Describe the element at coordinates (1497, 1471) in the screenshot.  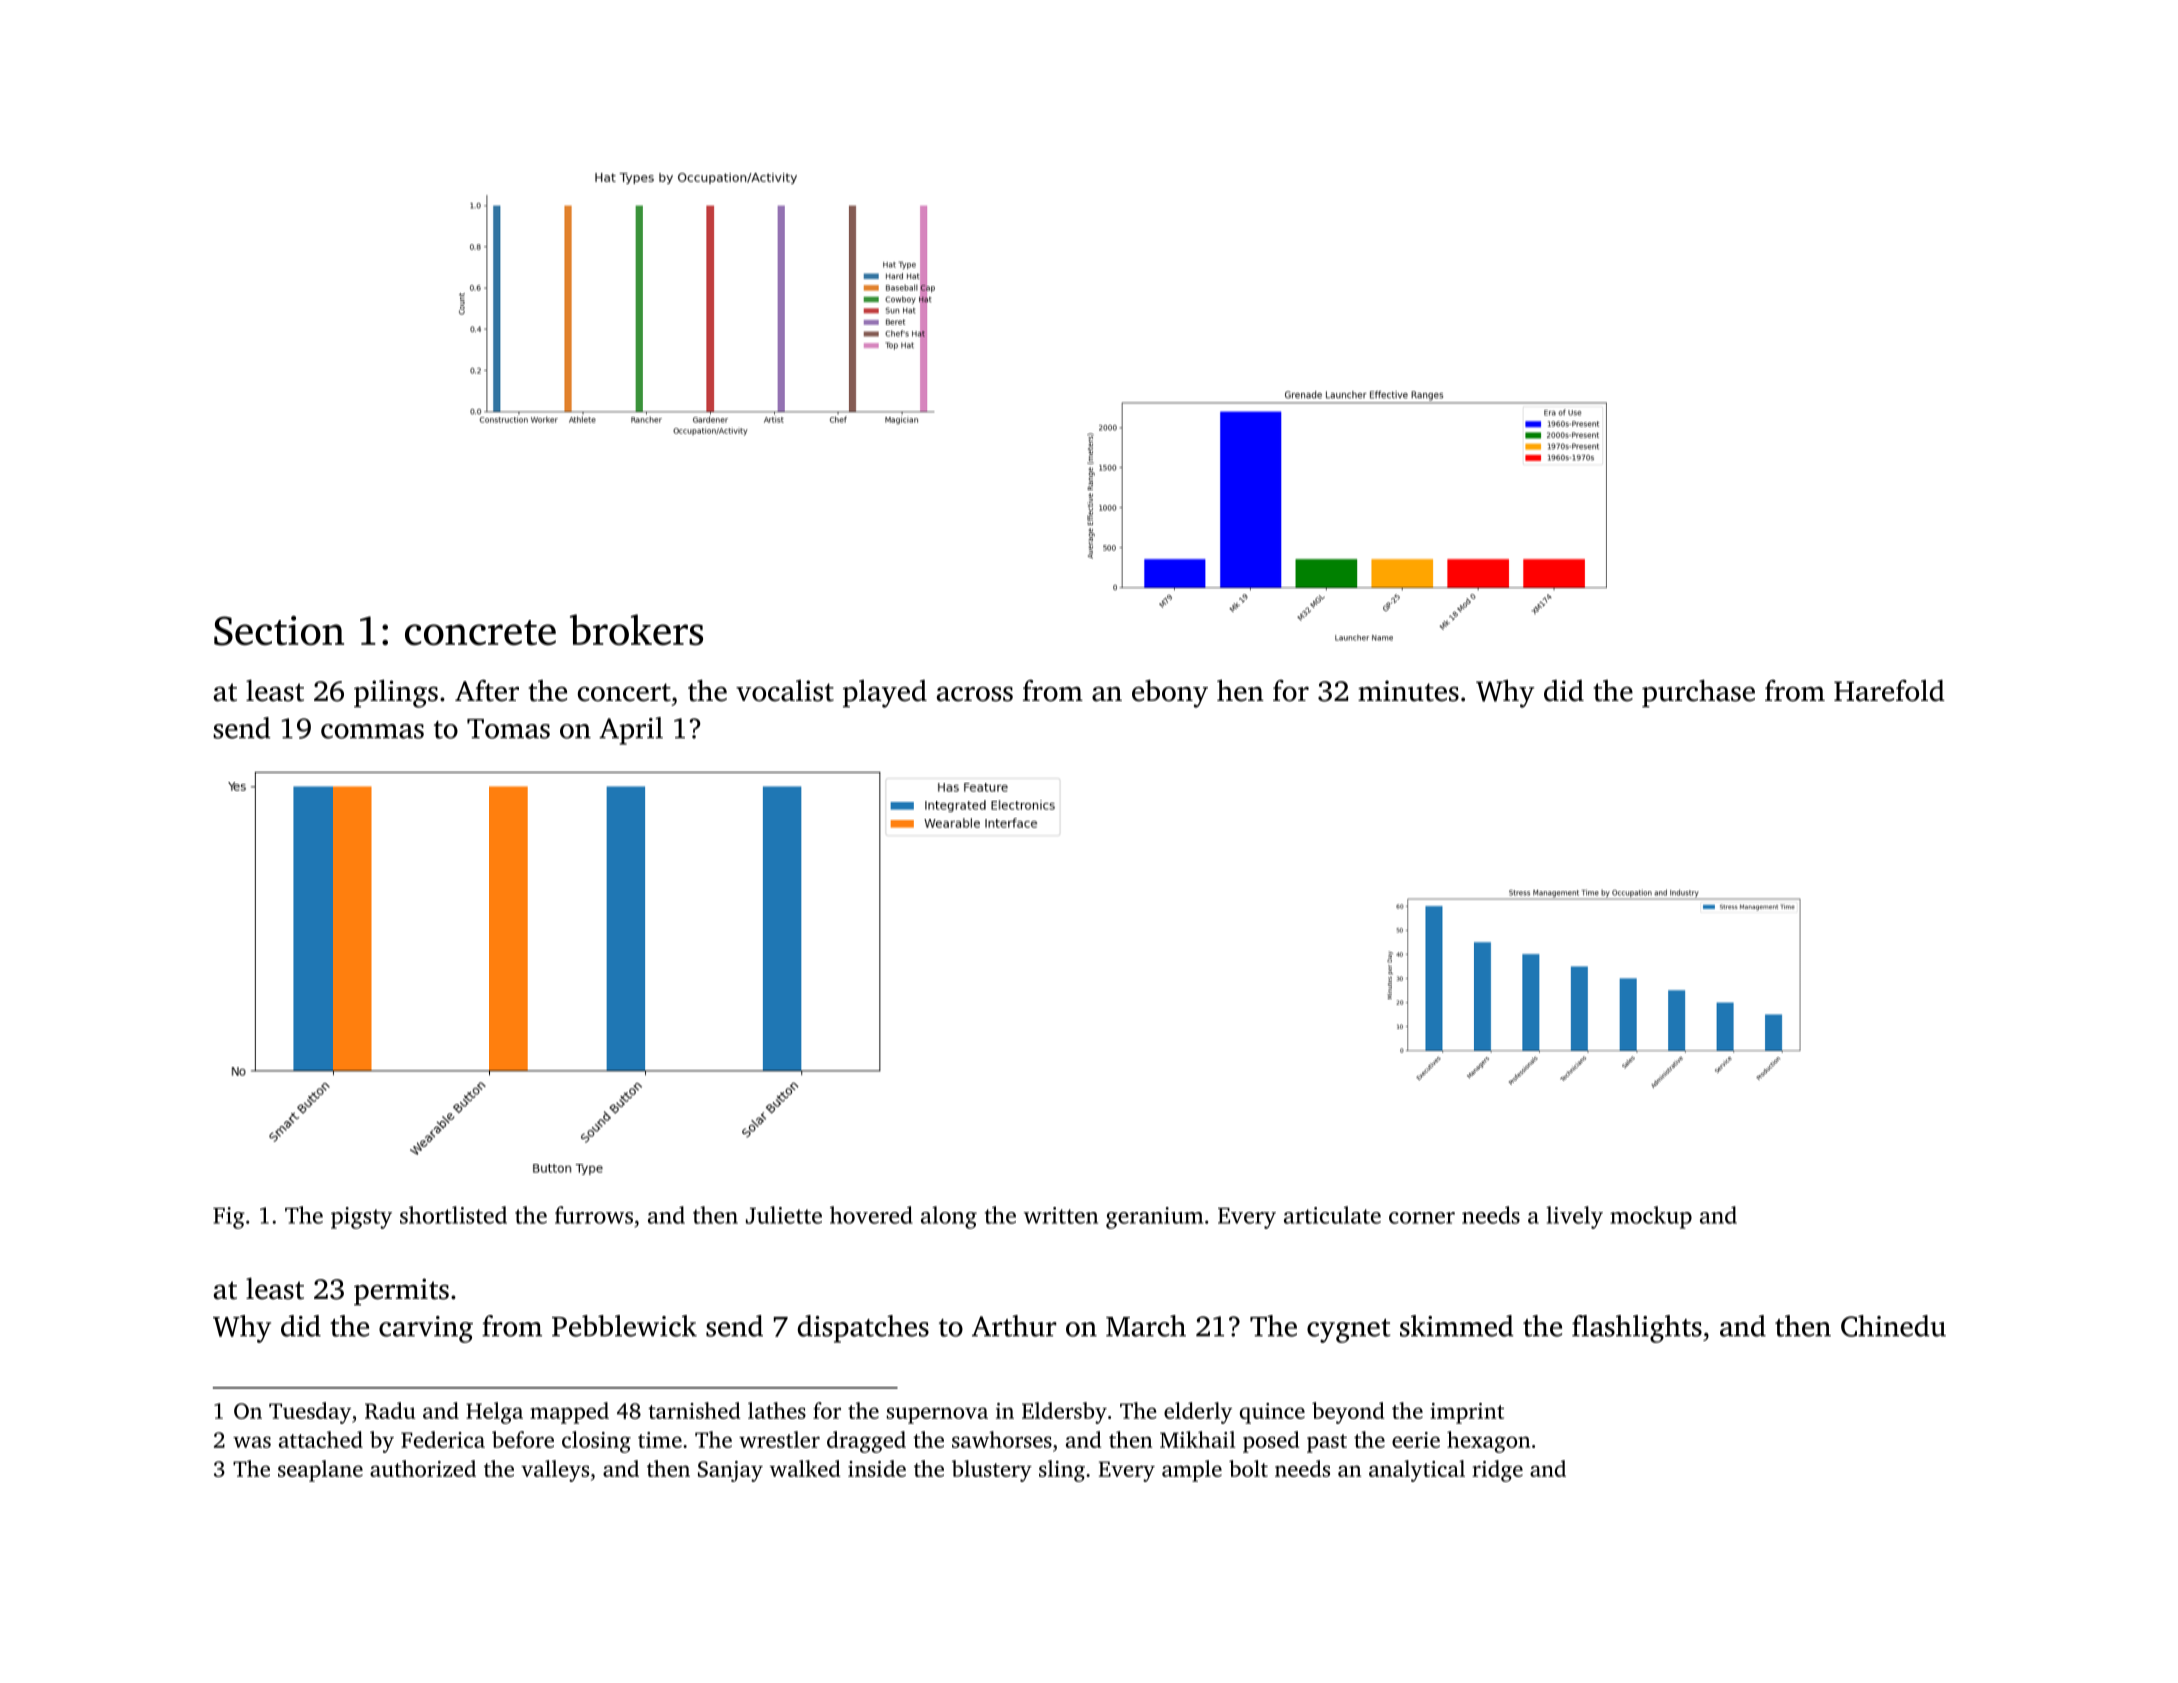
I see `ridge` at that location.
